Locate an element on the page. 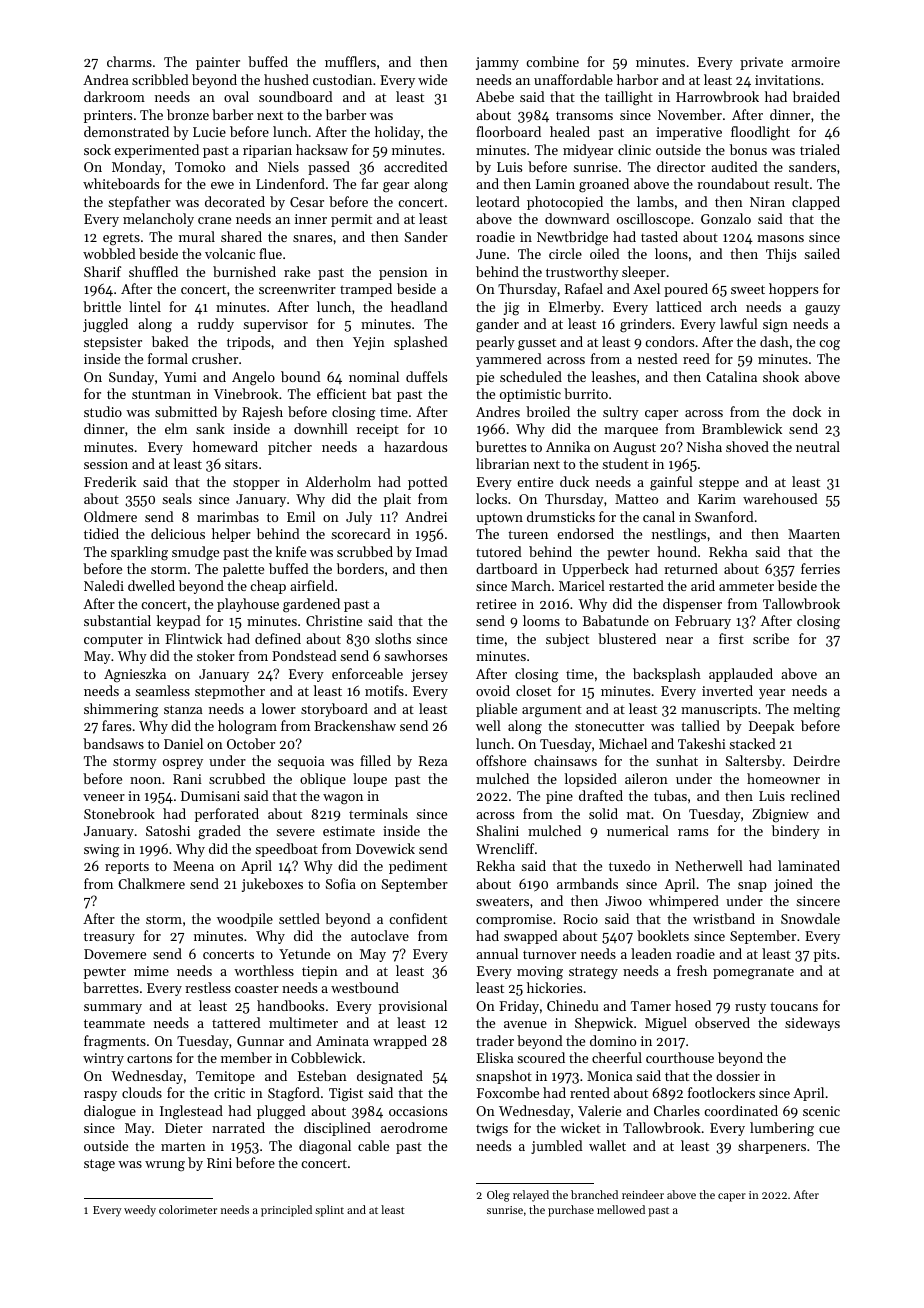  sunhat is located at coordinates (677, 760).
